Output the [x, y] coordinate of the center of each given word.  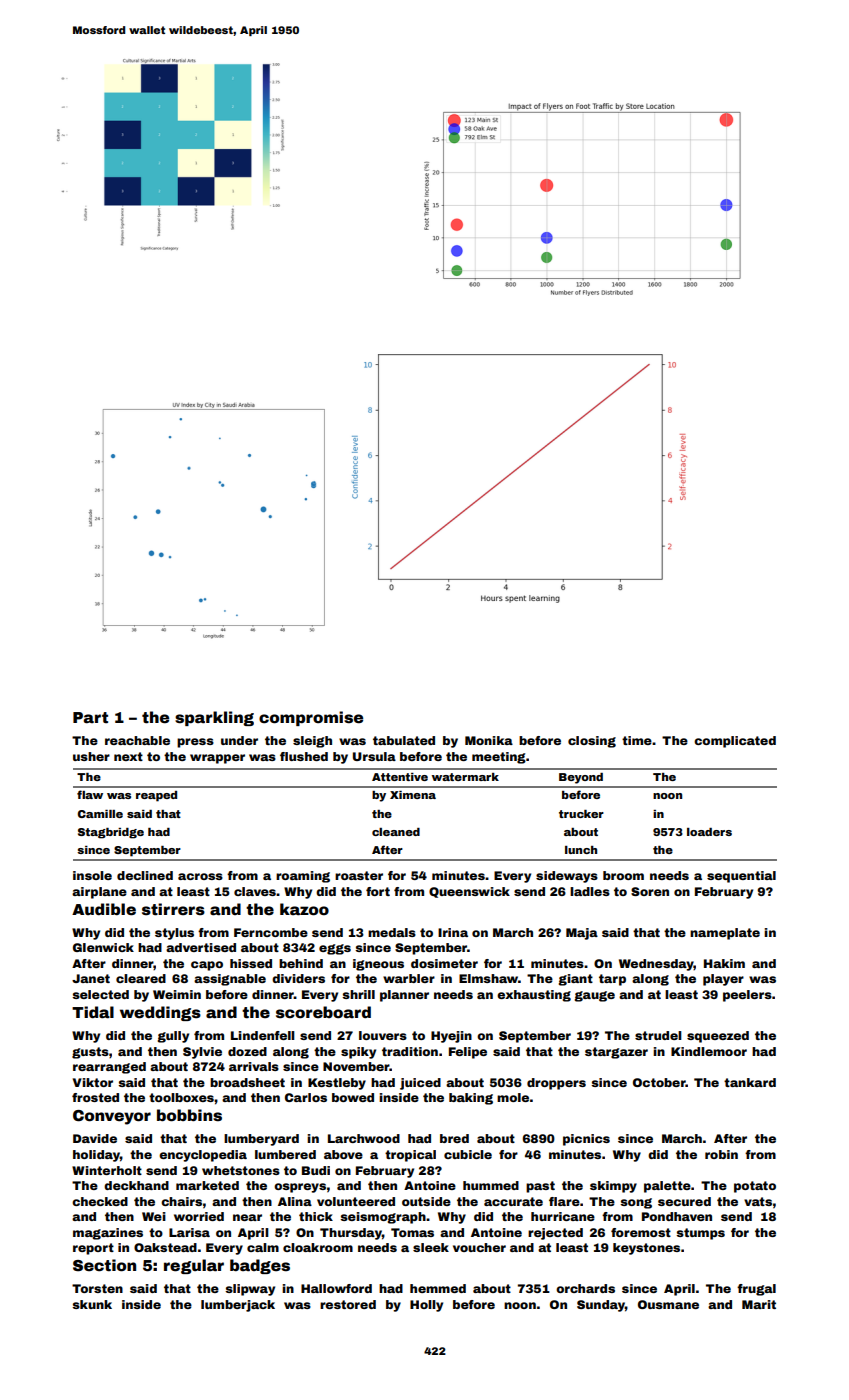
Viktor [93, 1082]
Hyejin [451, 1037]
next [128, 756]
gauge [595, 996]
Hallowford [336, 1288]
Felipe [468, 1053]
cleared [141, 978]
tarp [612, 980]
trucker [581, 814]
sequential [741, 877]
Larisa [189, 1232]
